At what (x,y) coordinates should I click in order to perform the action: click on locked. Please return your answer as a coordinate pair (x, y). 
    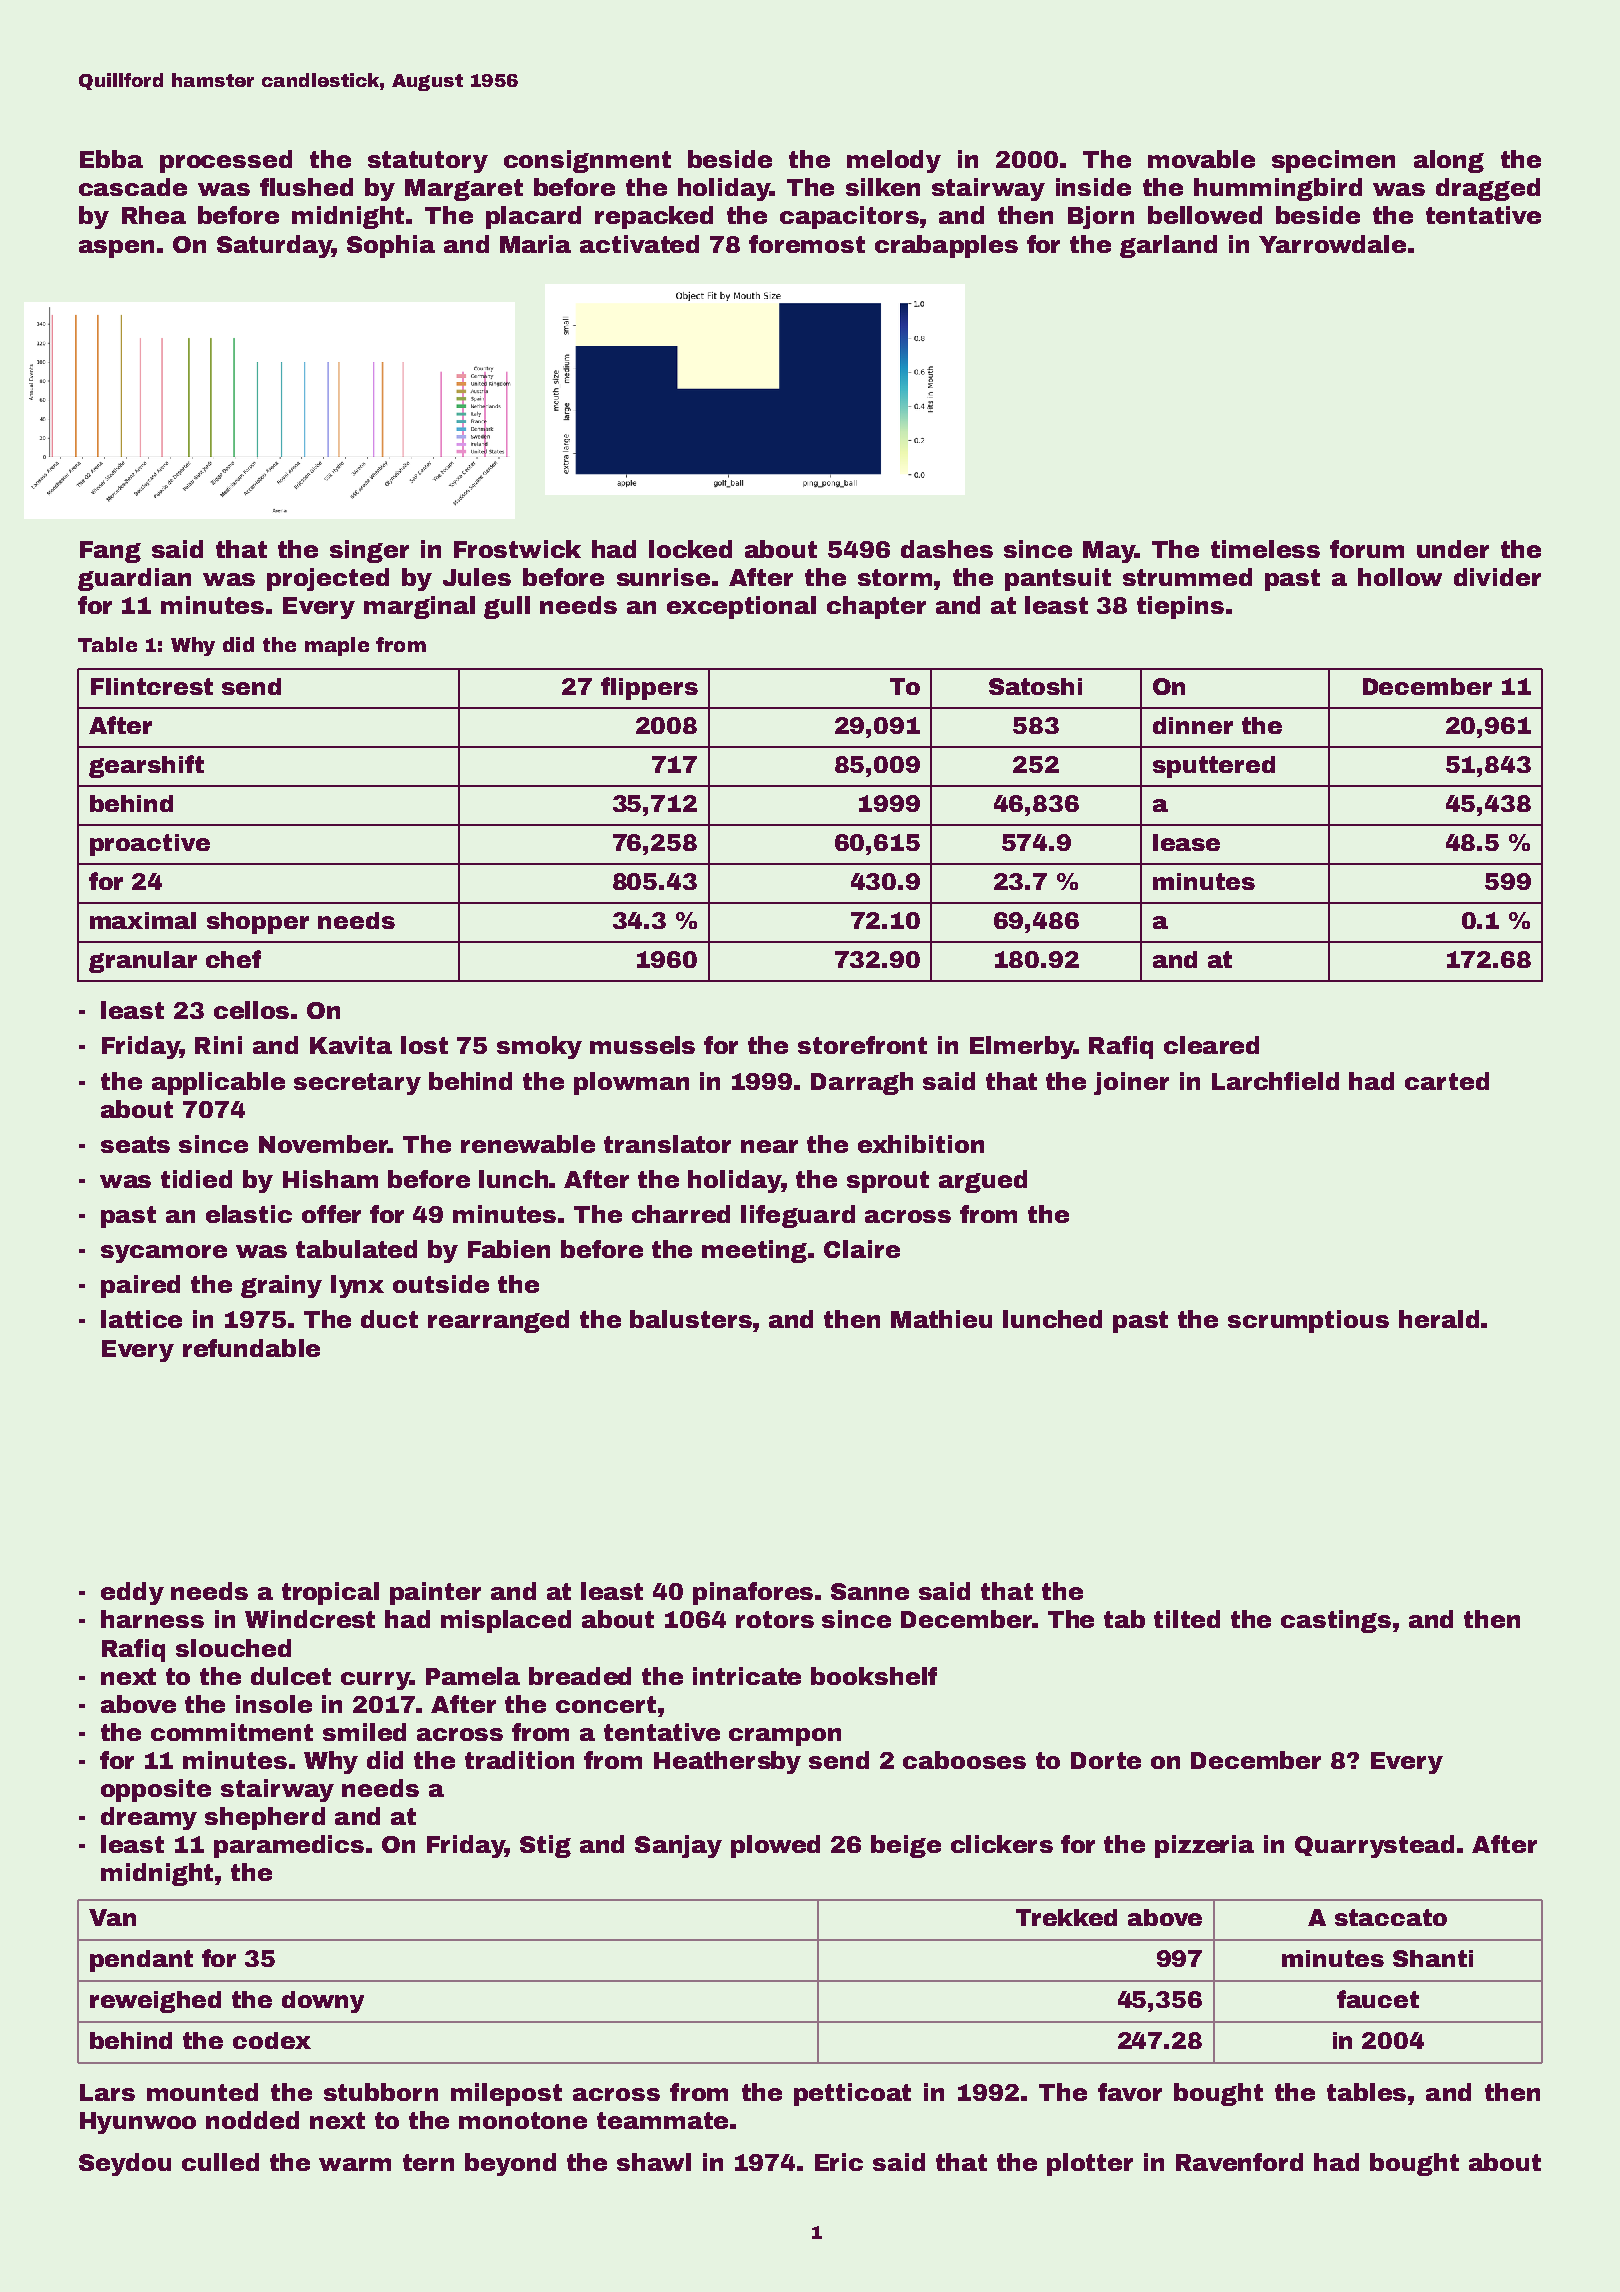
    Looking at the image, I should click on (690, 549).
